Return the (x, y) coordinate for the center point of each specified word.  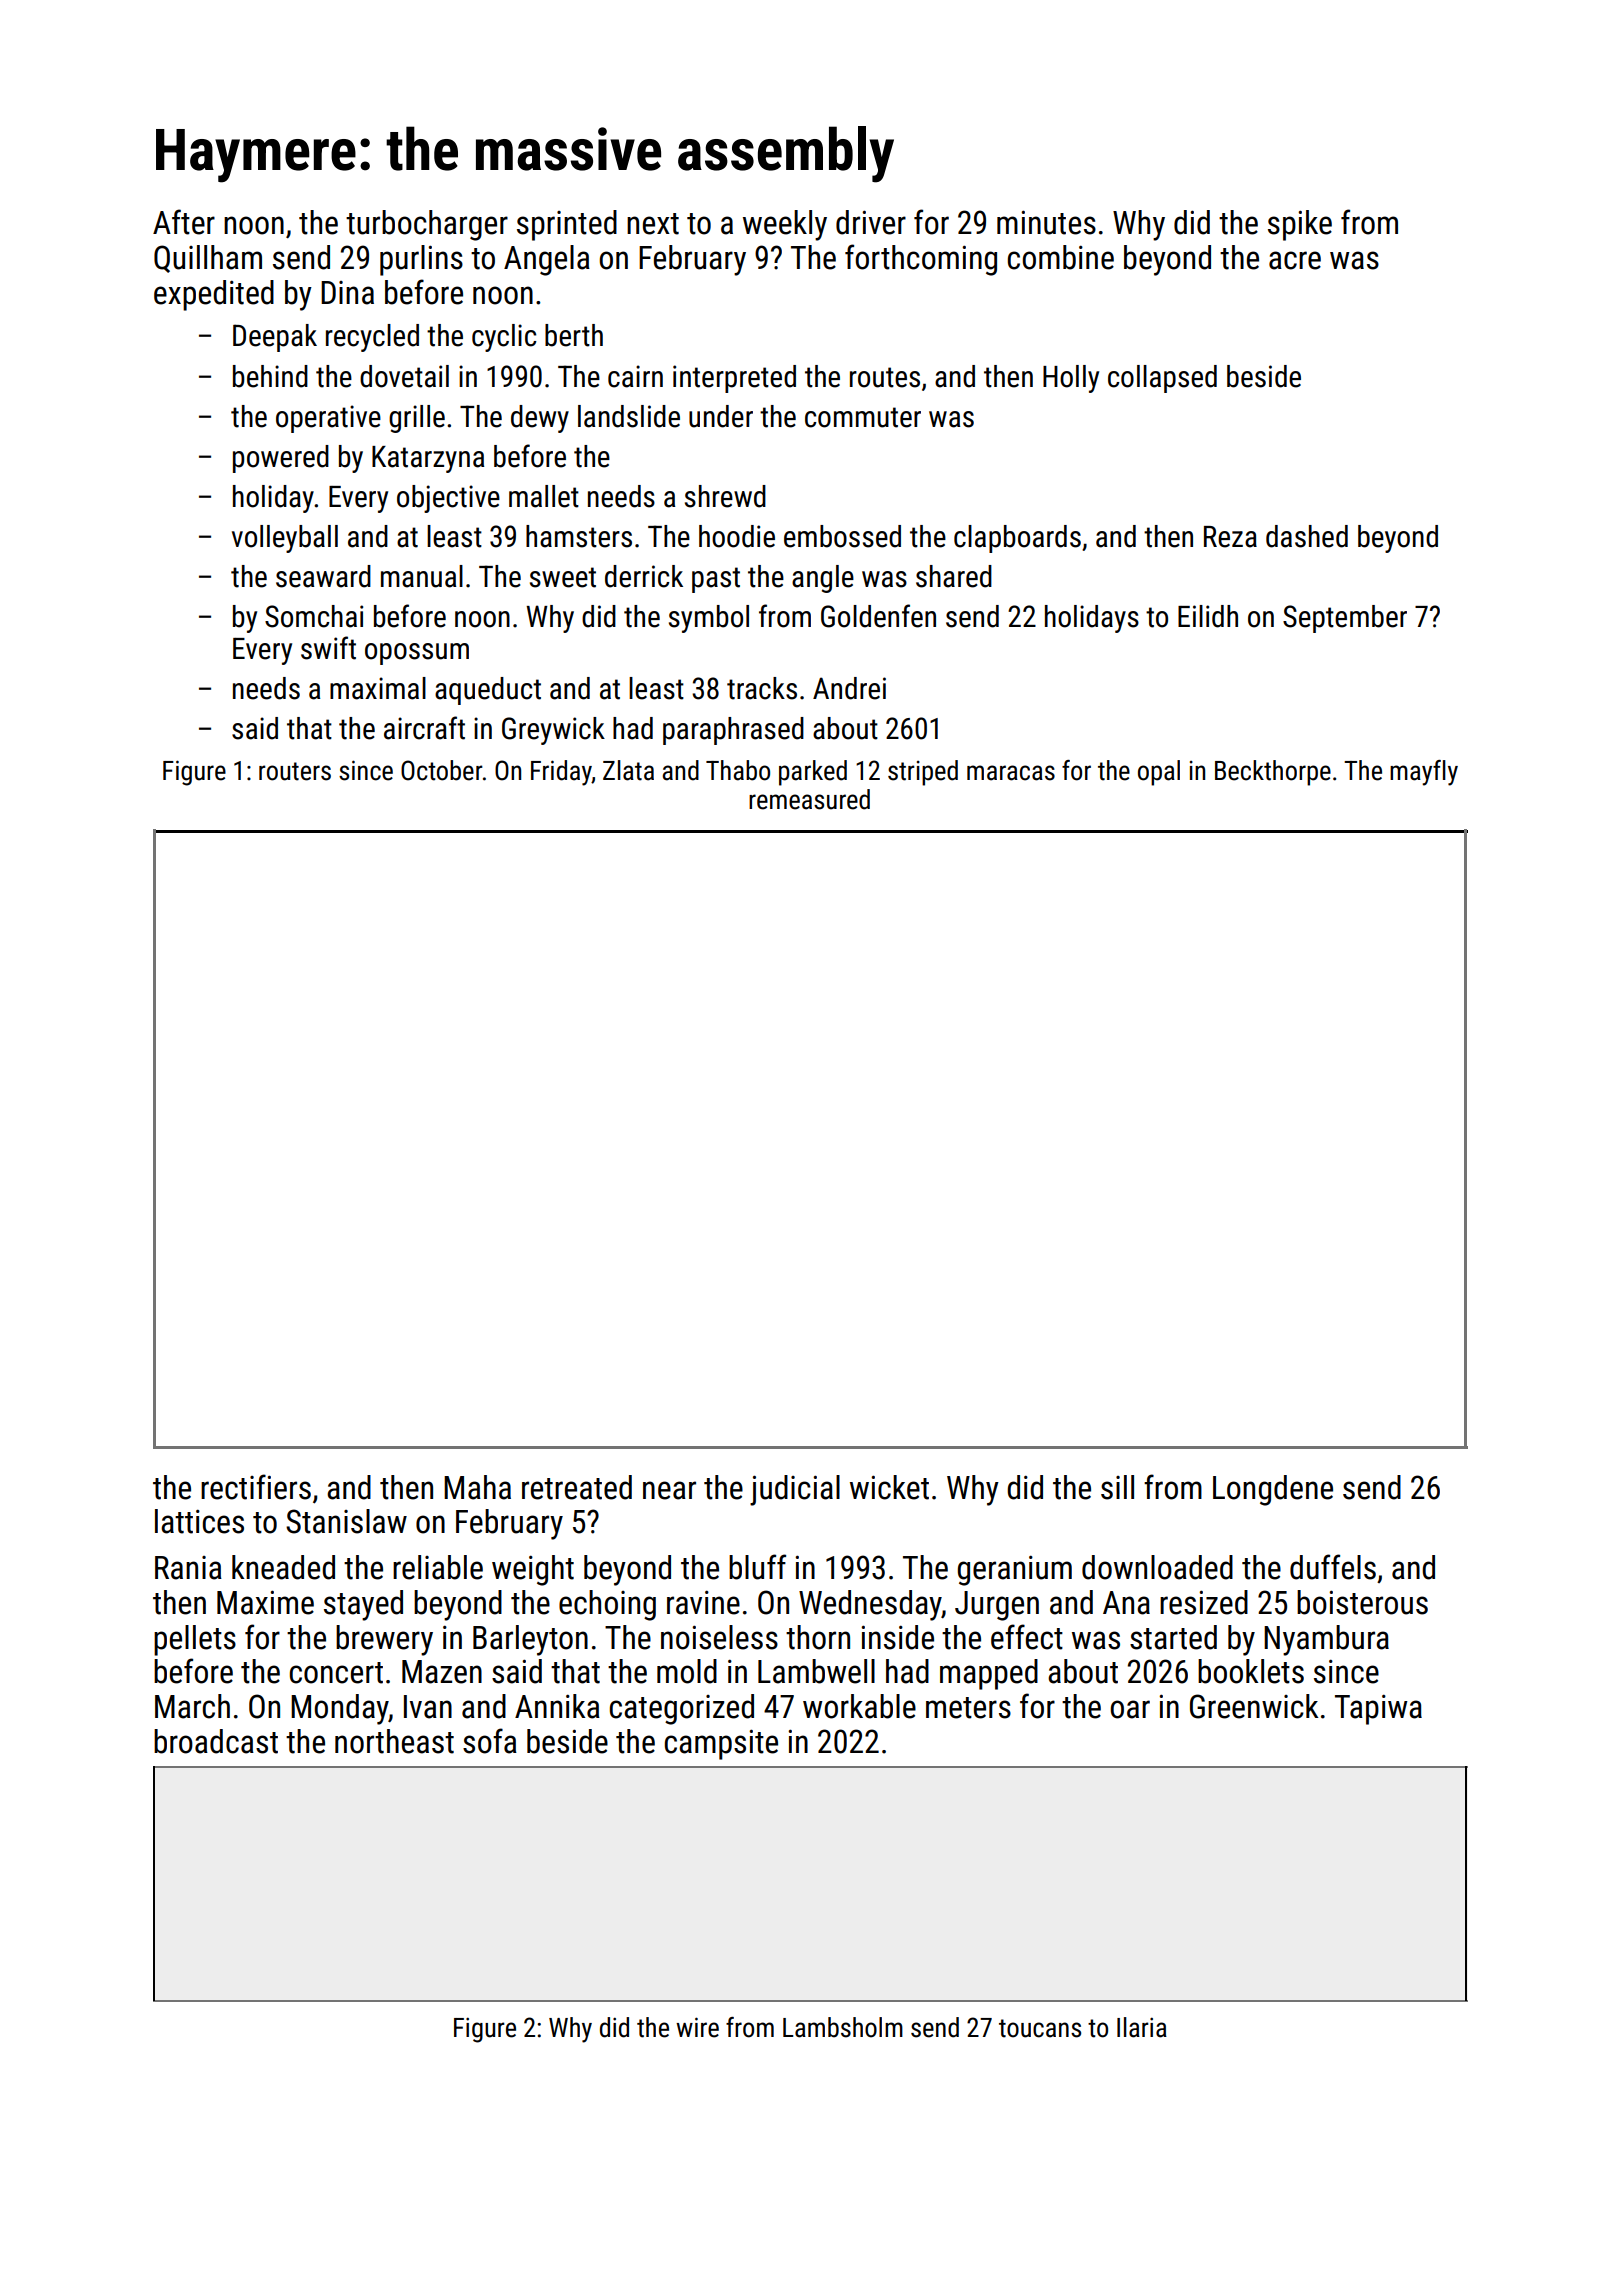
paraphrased (733, 731)
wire (697, 2027)
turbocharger (427, 225)
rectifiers (256, 1487)
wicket (889, 1487)
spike (1300, 225)
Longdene (1273, 1490)
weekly (785, 225)
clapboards (1017, 539)
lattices (199, 1521)
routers (295, 771)
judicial (795, 1490)
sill (1117, 1487)
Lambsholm (843, 2027)
